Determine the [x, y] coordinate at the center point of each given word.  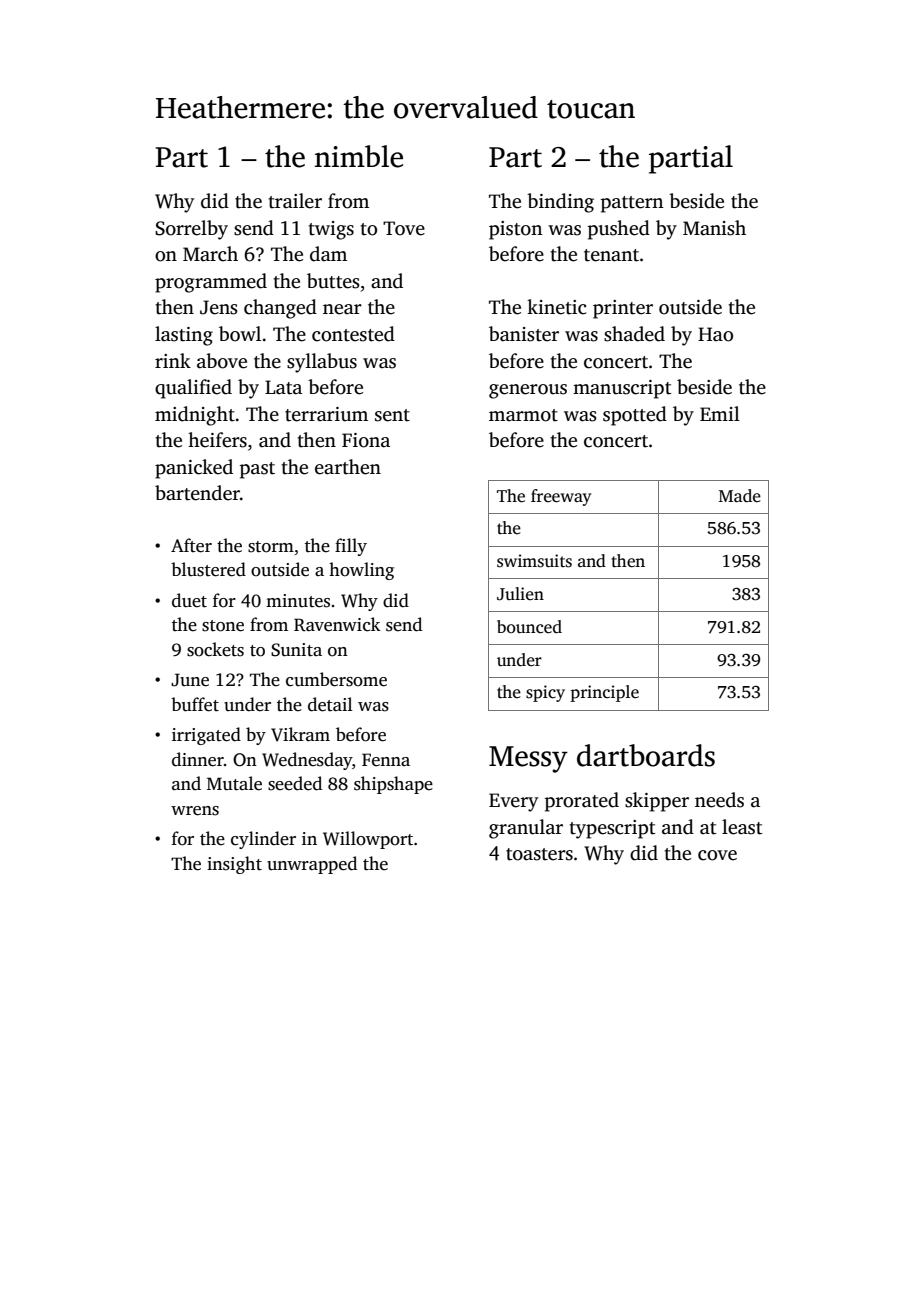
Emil [720, 413]
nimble [359, 156]
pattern [632, 204]
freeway [561, 497]
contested [353, 334]
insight [234, 865]
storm [271, 547]
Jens [219, 307]
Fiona [366, 440]
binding [560, 203]
